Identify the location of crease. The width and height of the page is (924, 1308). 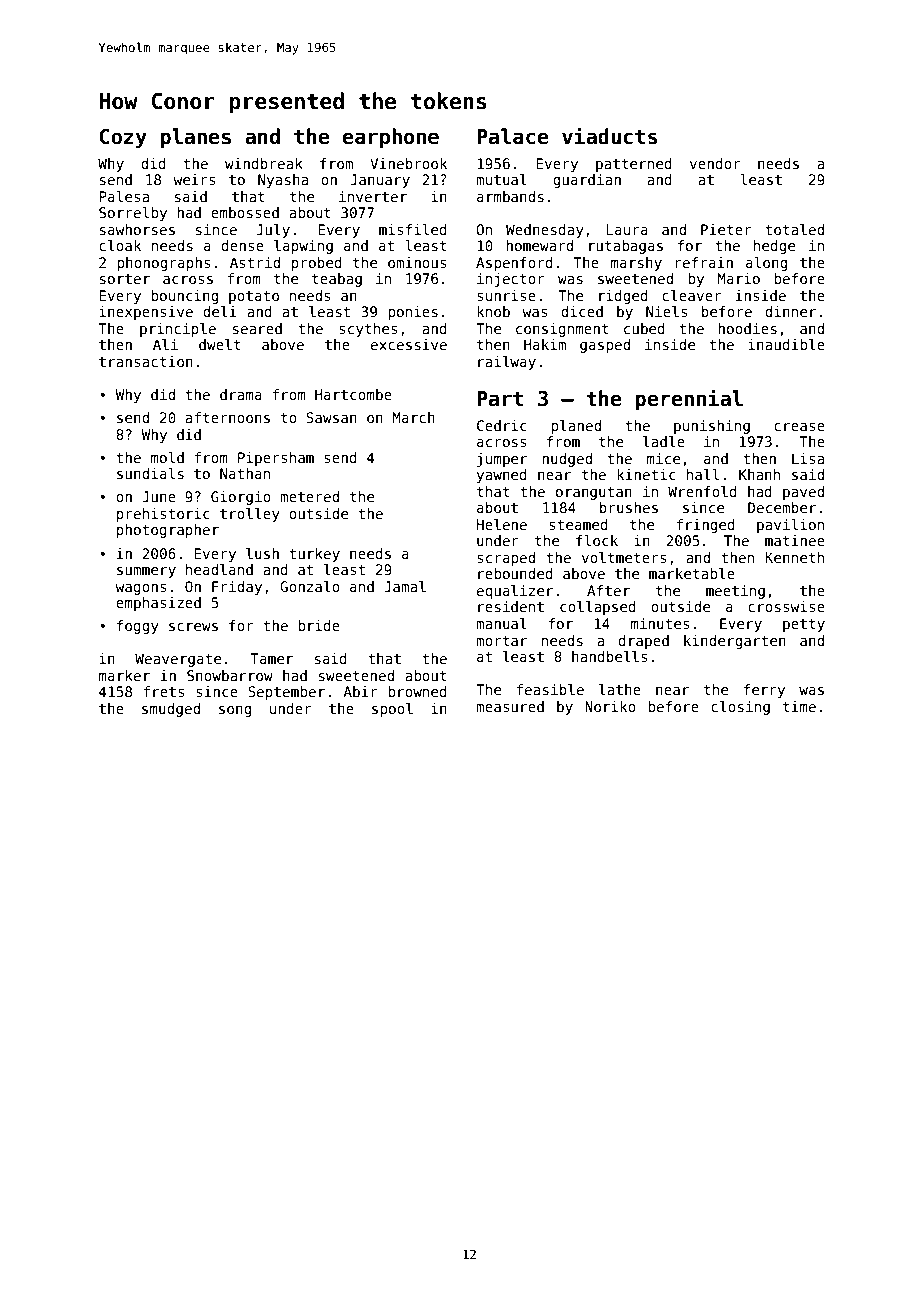
(799, 427).
